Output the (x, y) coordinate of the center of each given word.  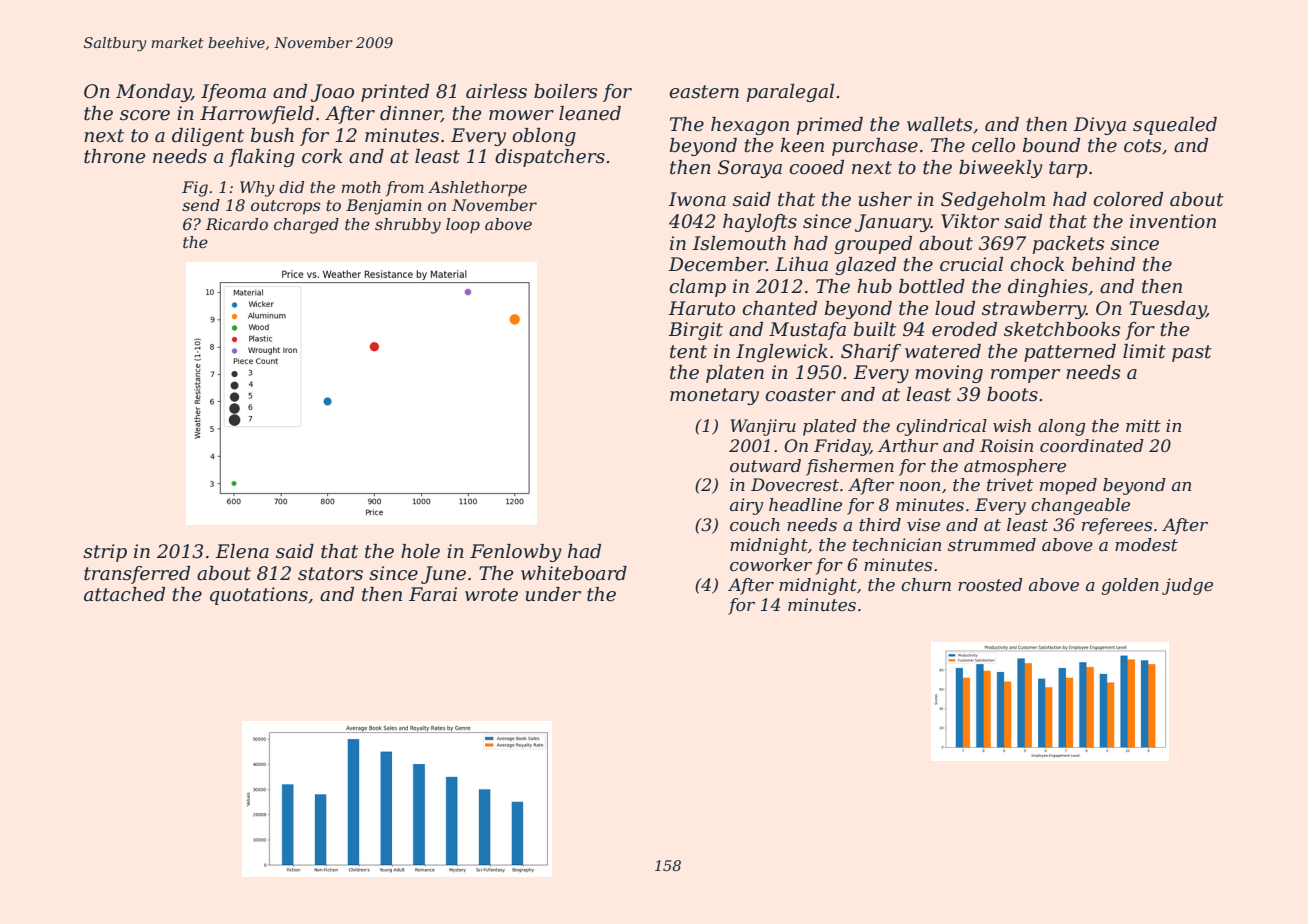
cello (993, 145)
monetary (714, 396)
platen (735, 374)
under (553, 594)
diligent (208, 137)
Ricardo (237, 224)
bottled (932, 286)
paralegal (790, 93)
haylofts (760, 223)
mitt (1143, 425)
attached (124, 594)
